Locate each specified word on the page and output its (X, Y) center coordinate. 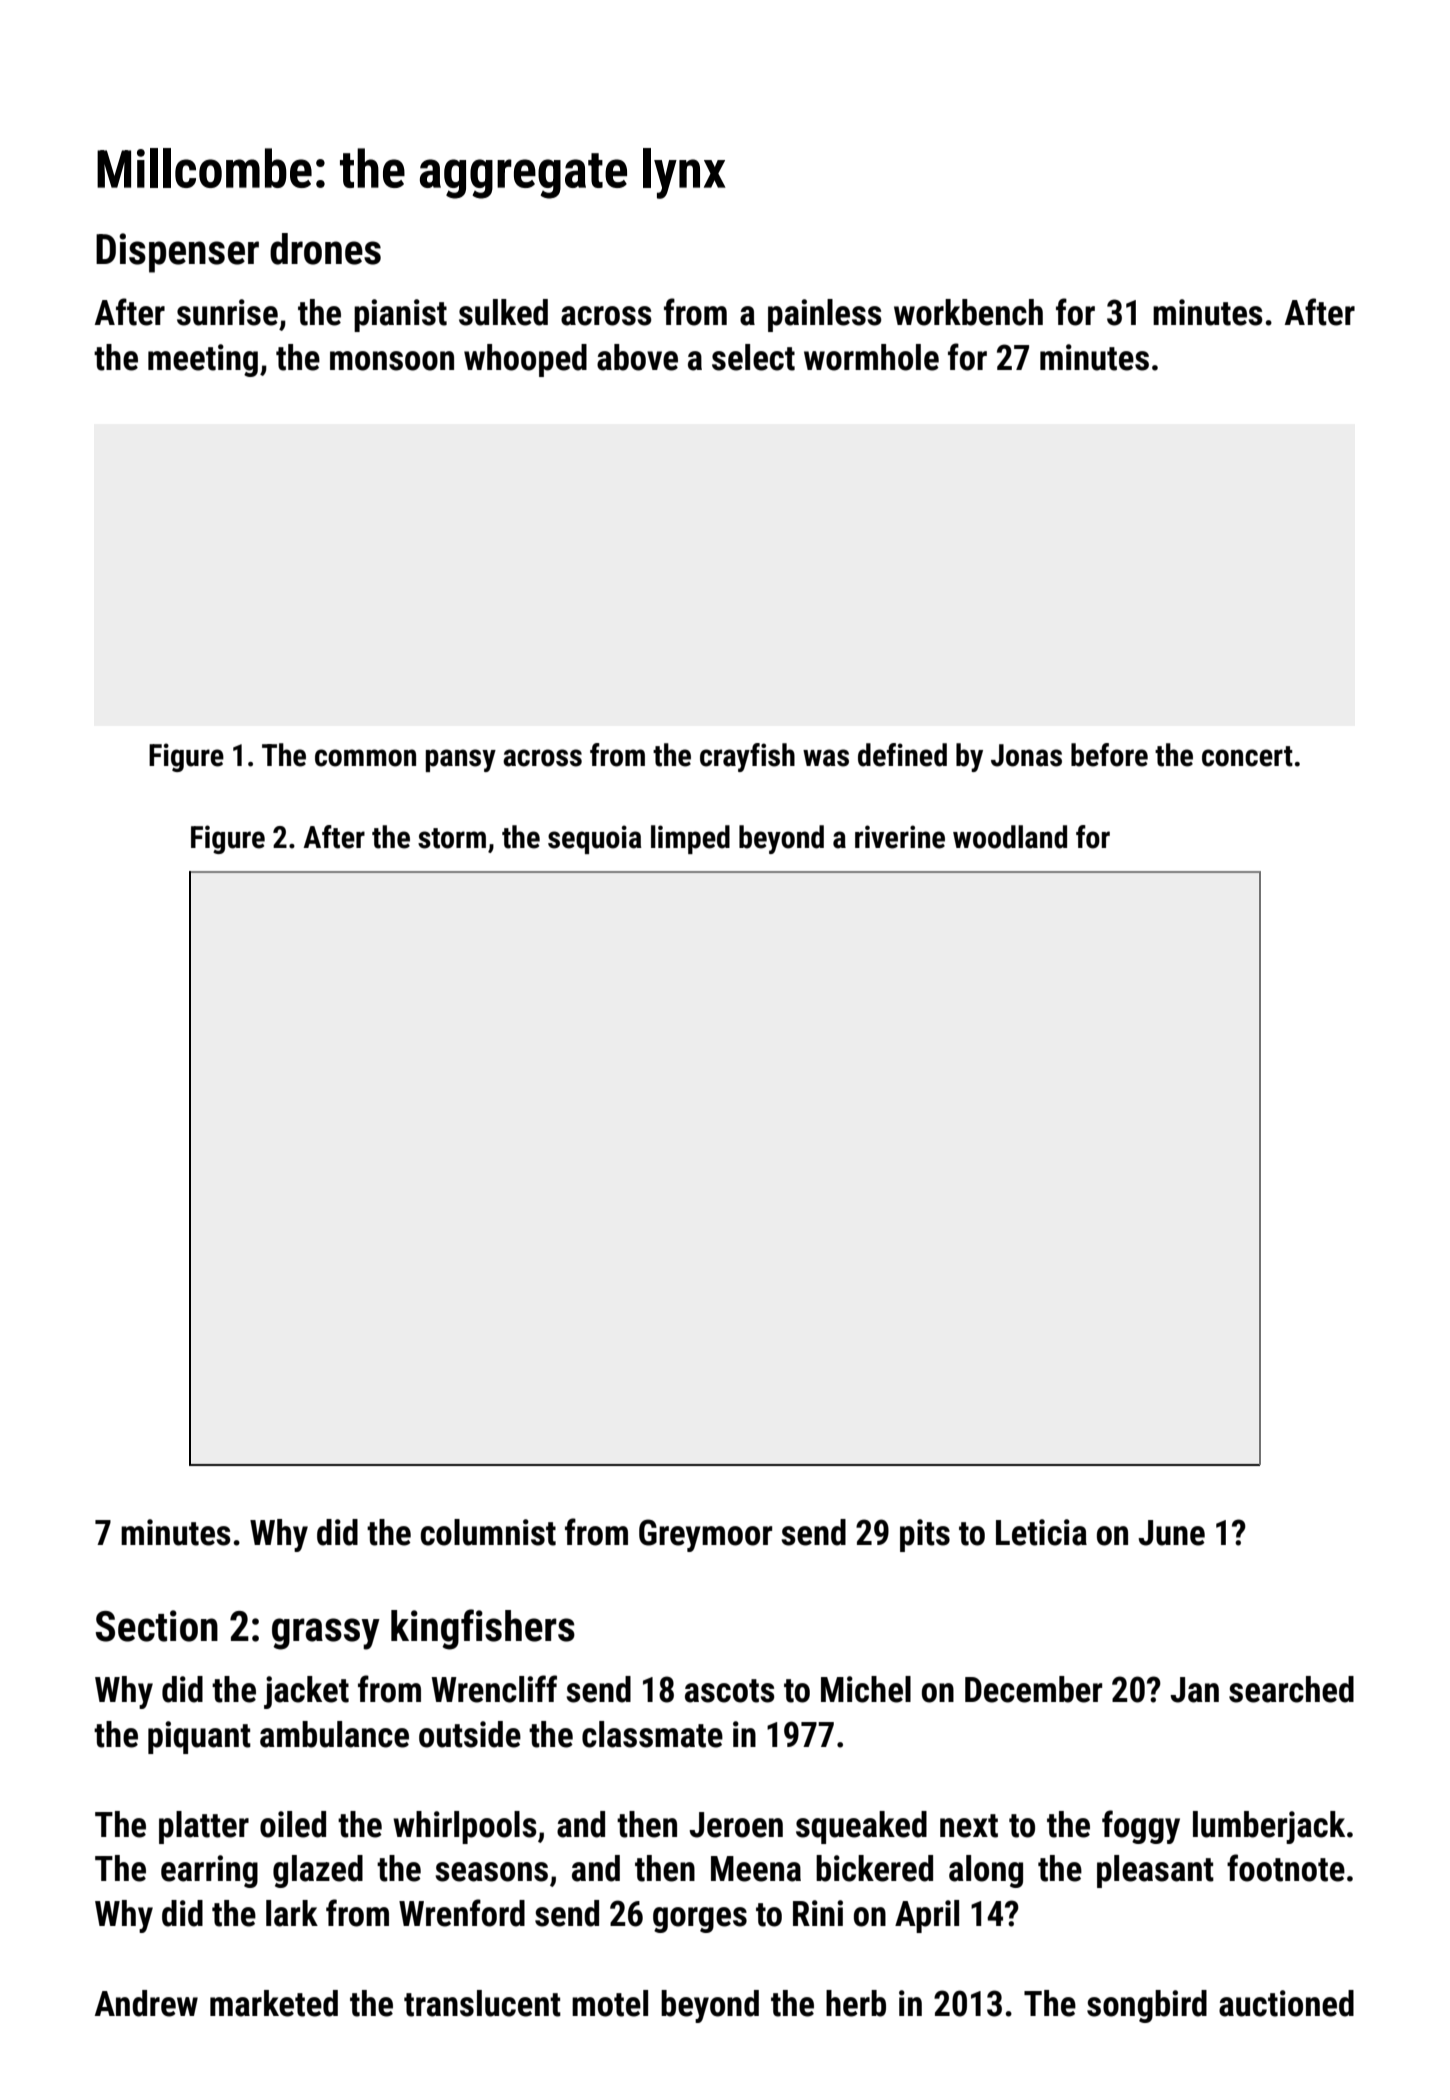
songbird (1147, 2006)
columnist (488, 1532)
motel (610, 2003)
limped (690, 839)
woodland (1010, 837)
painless (825, 315)
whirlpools (465, 1827)
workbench (968, 312)
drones (325, 249)
